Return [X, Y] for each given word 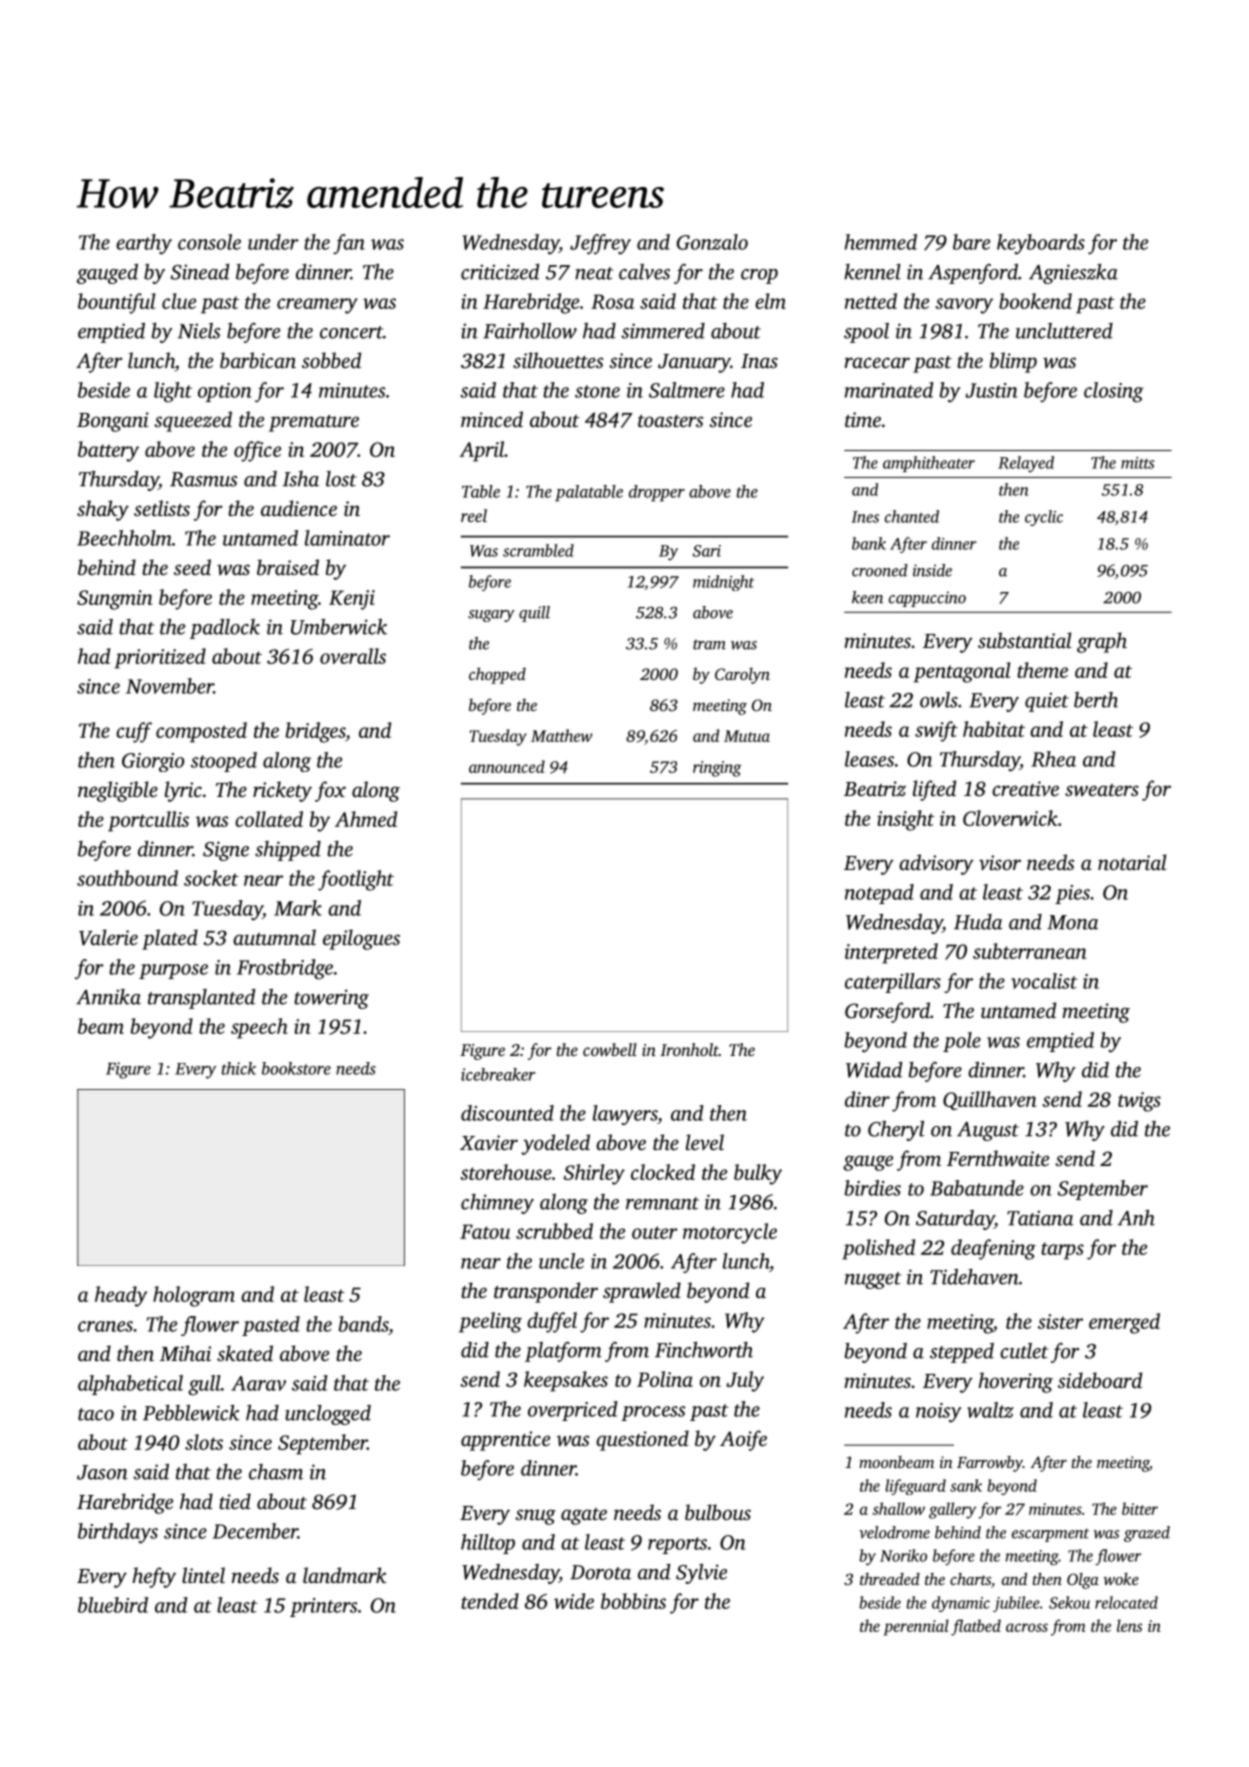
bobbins [633, 1601]
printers [324, 1607]
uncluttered [1064, 331]
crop [759, 276]
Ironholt [689, 1049]
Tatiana [1040, 1218]
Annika [108, 997]
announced [507, 766]
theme [1042, 670]
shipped [288, 851]
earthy [144, 244]
